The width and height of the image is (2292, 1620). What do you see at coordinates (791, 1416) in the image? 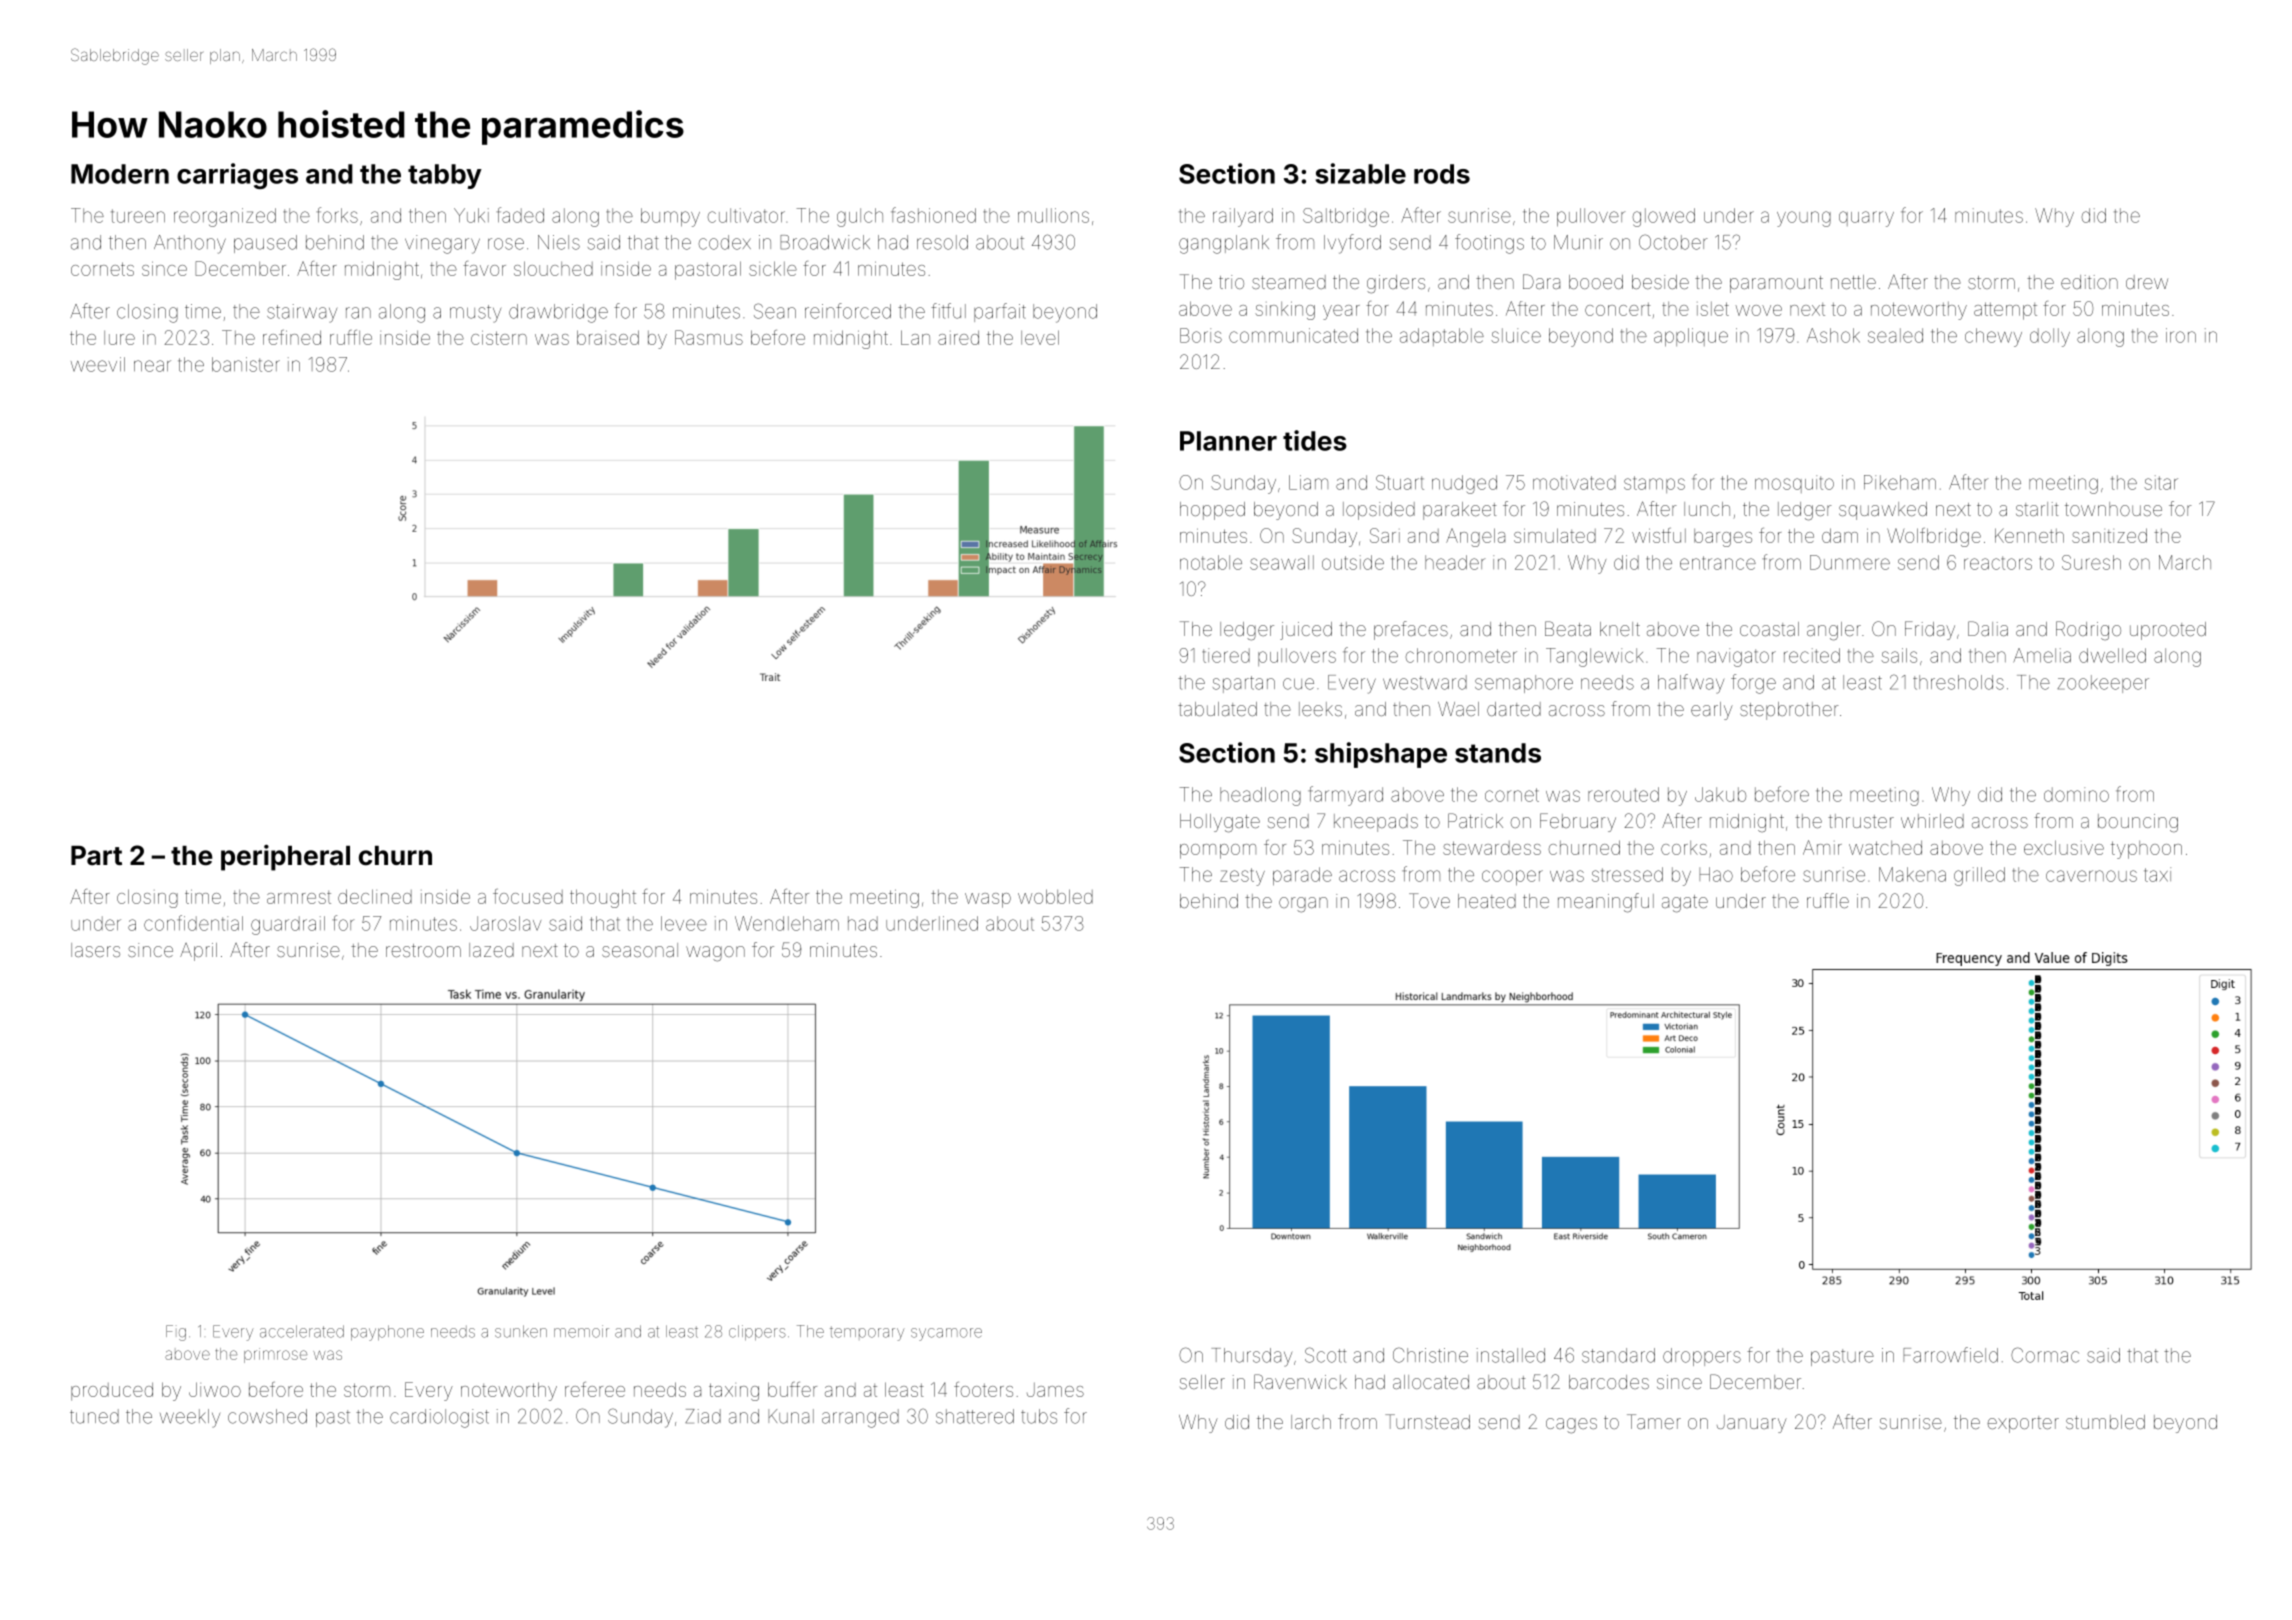
I see `Kunal` at bounding box center [791, 1416].
